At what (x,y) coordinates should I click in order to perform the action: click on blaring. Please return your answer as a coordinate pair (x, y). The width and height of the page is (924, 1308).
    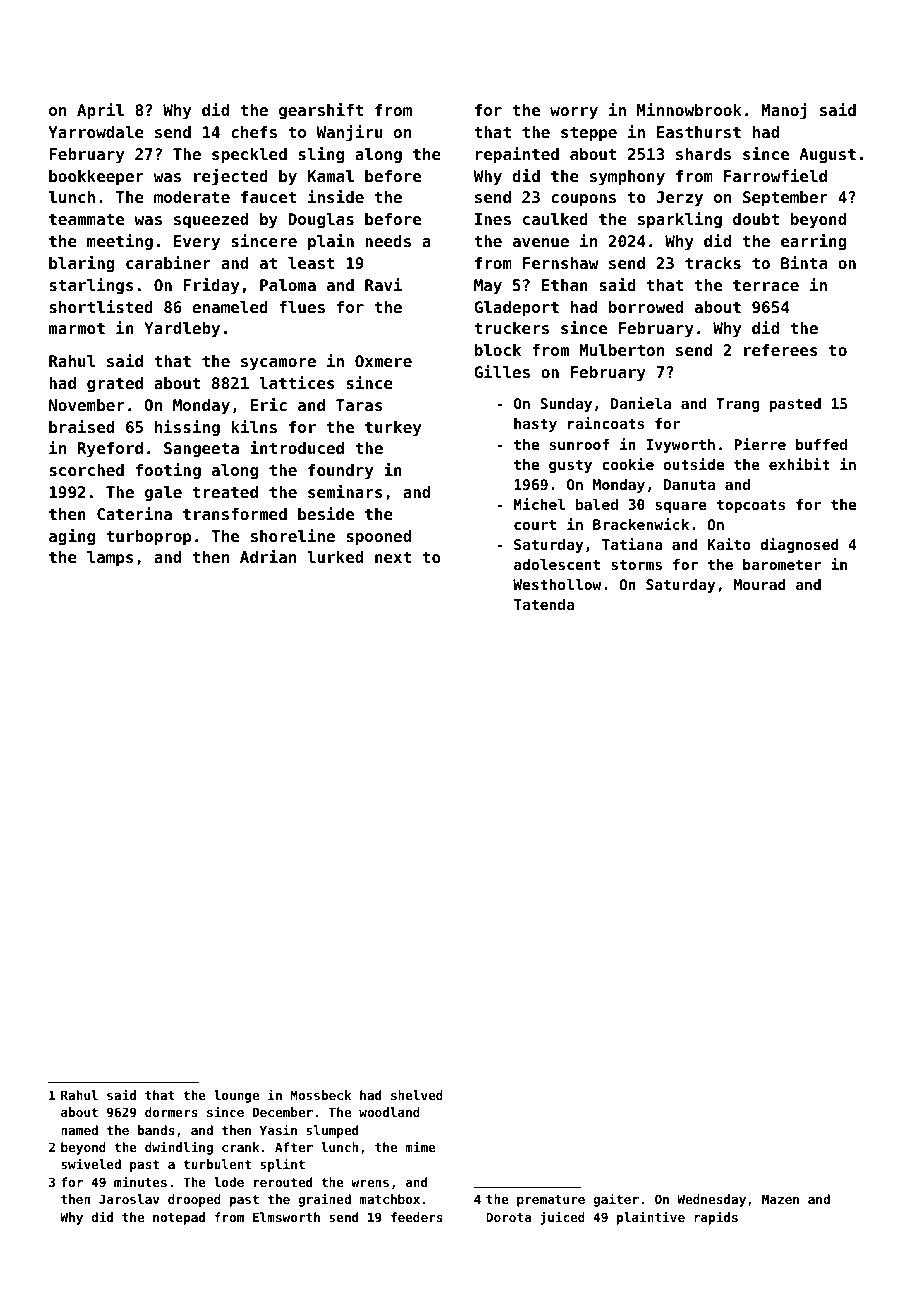
    Looking at the image, I should click on (82, 264).
